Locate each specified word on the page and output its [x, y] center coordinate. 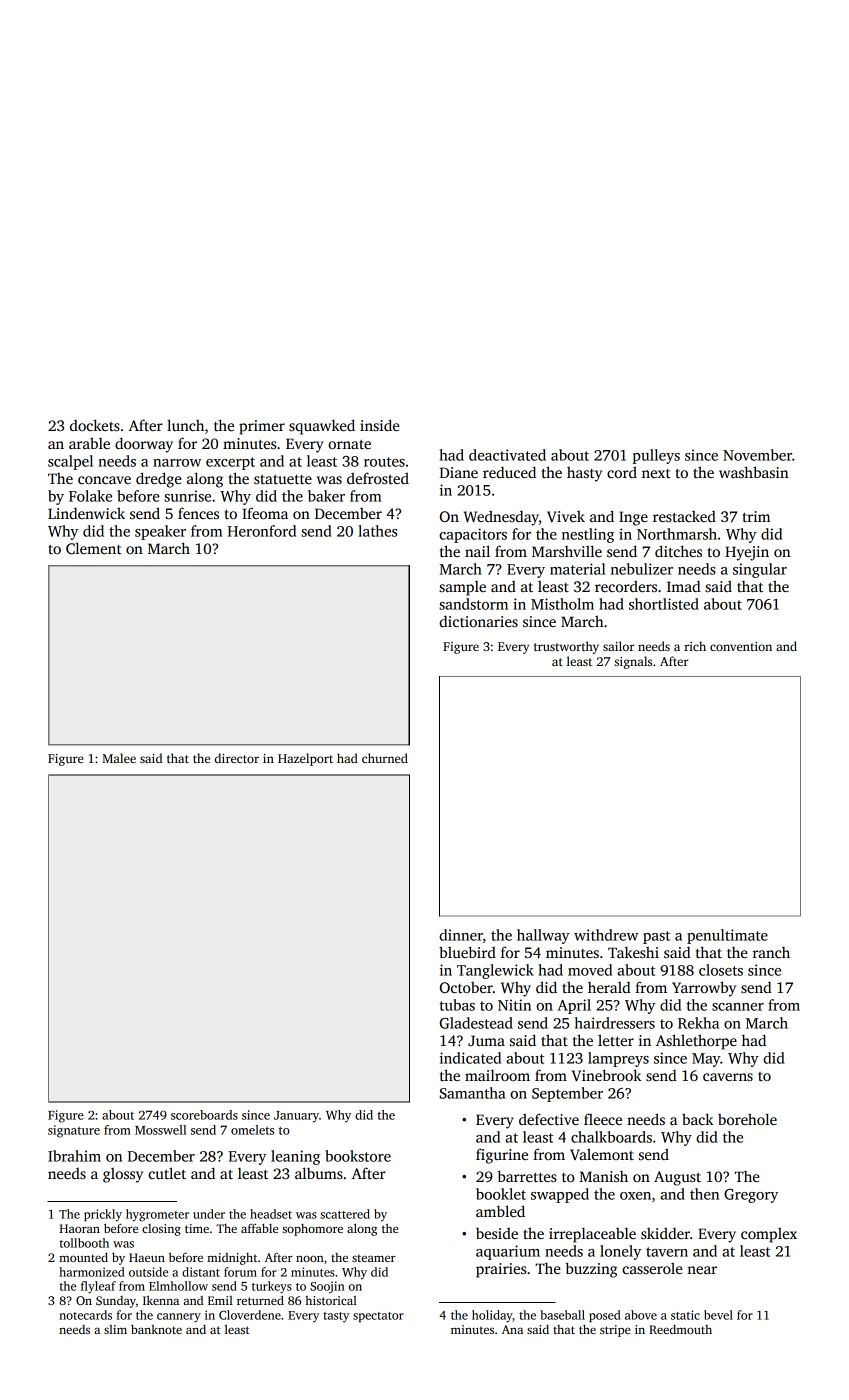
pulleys [656, 456]
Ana [512, 1329]
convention [741, 646]
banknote [156, 1329]
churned [385, 758]
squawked [322, 427]
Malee [119, 758]
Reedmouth [680, 1329]
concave [104, 480]
